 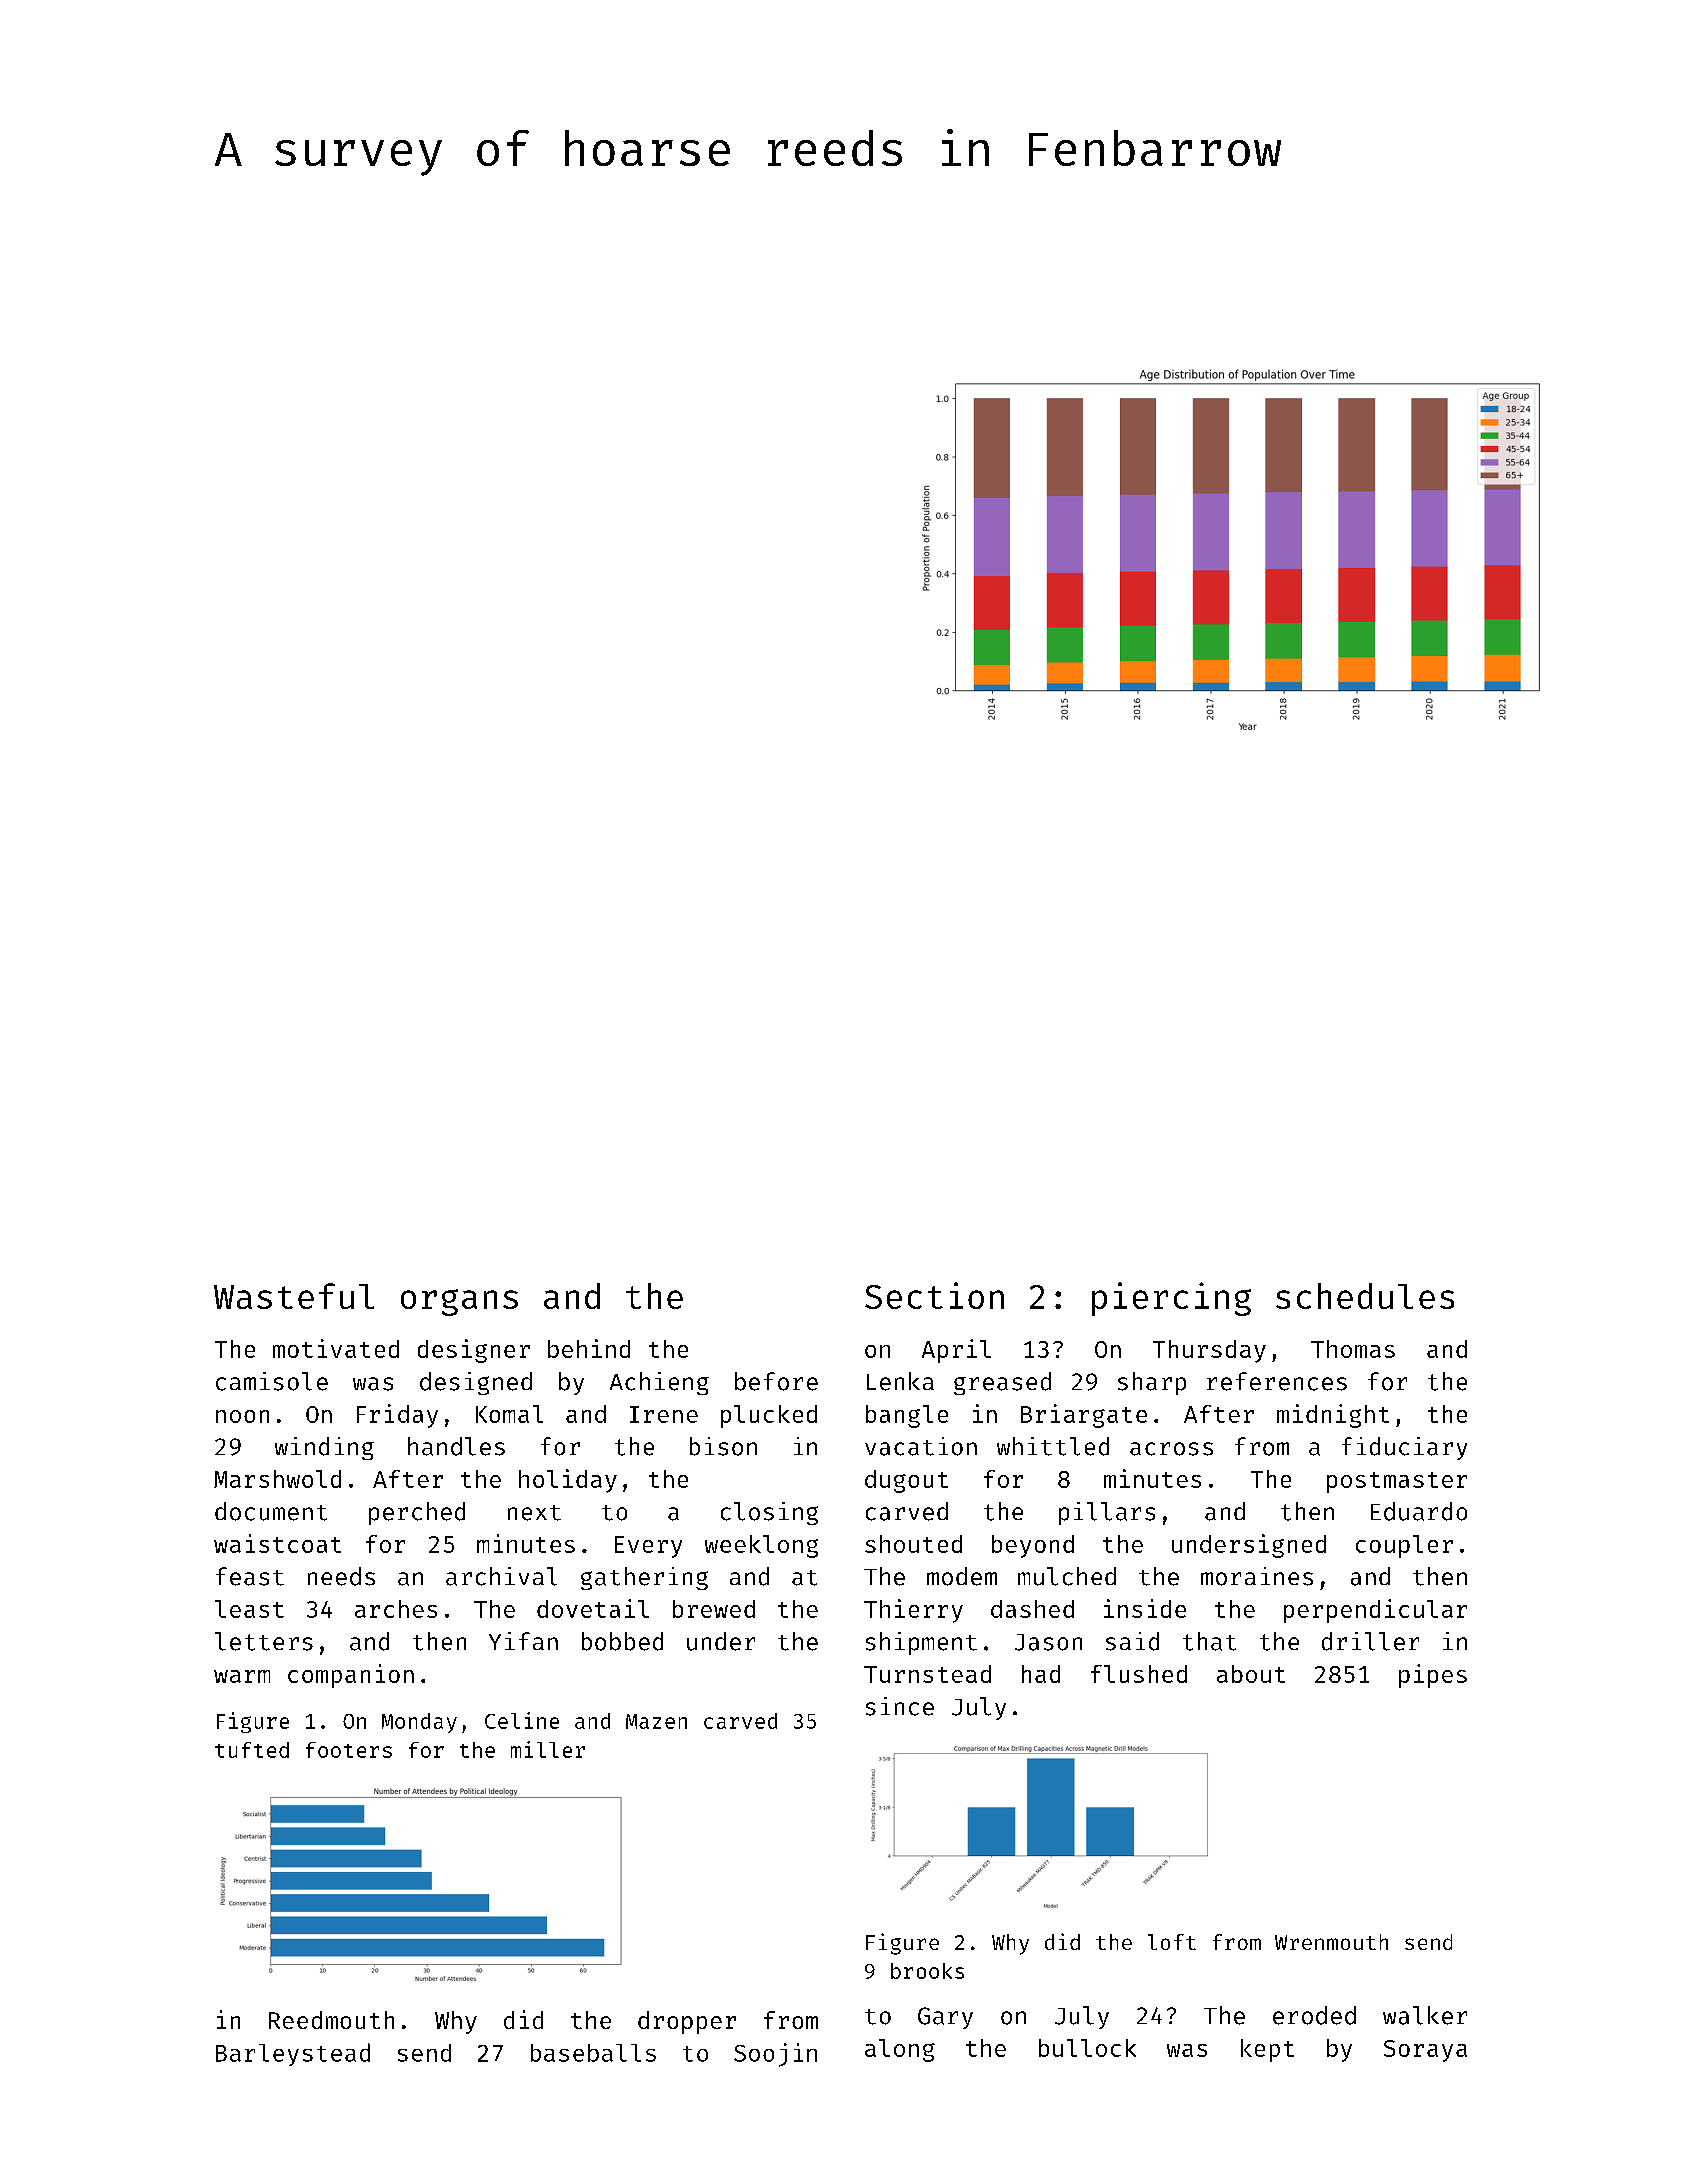 I want to click on Soojin, so click(x=775, y=2055).
